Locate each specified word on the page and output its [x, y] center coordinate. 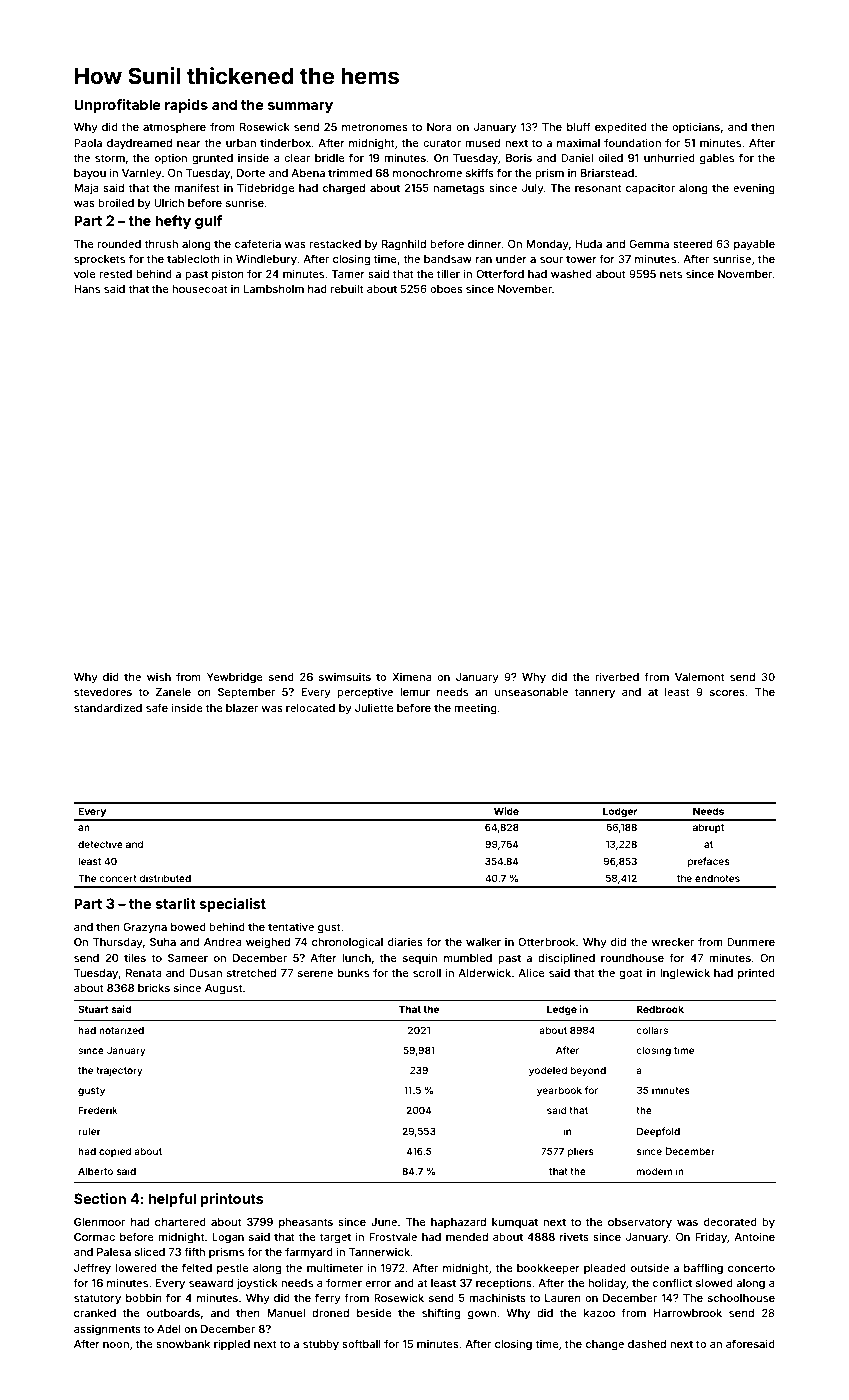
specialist [232, 905]
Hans [87, 289]
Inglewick [685, 974]
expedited [621, 127]
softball [361, 1343]
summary [300, 107]
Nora [439, 127]
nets [671, 274]
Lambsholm [274, 289]
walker [483, 942]
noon [116, 1345]
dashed [647, 1344]
